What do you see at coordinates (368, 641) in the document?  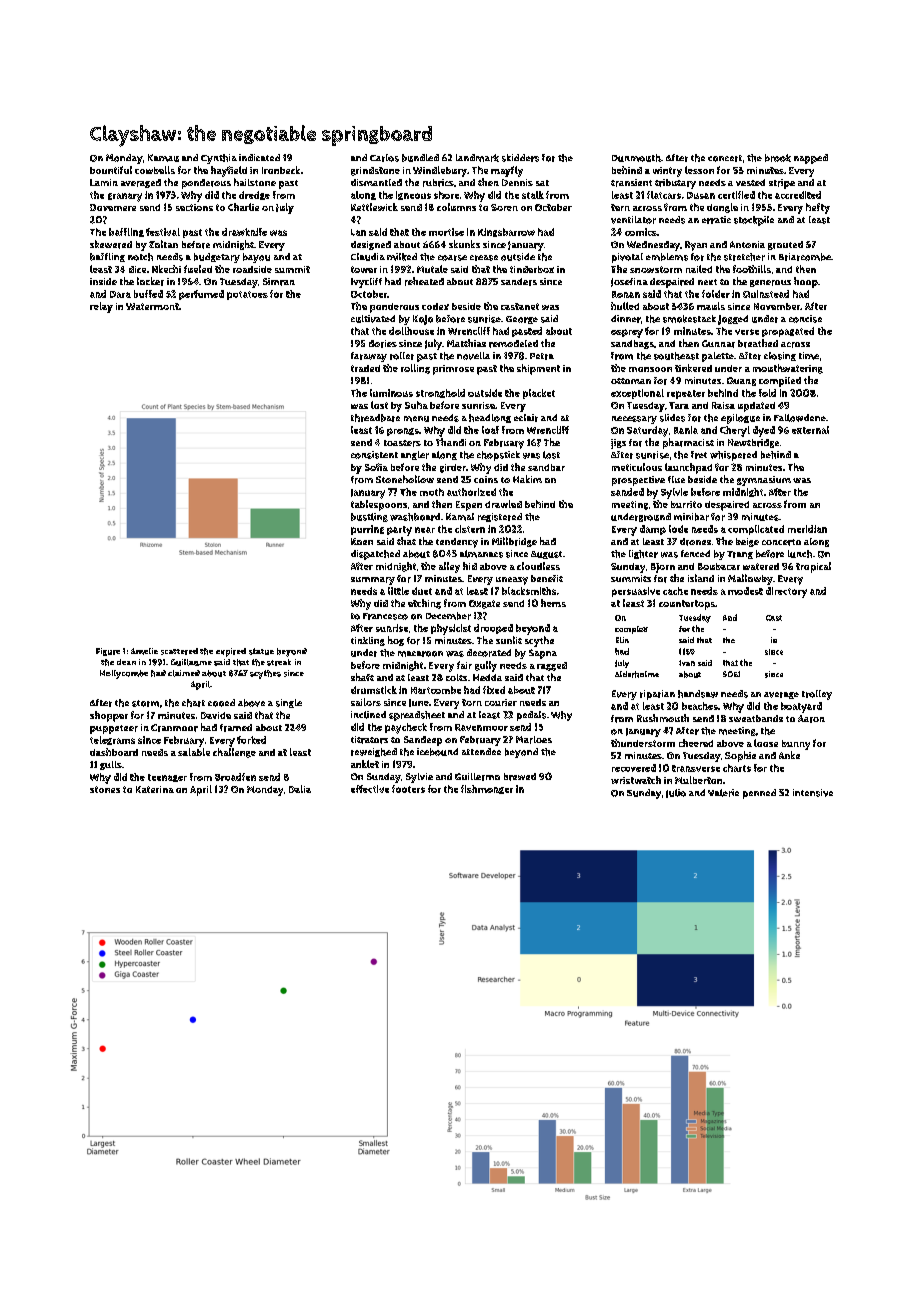 I see `tinkling` at bounding box center [368, 641].
